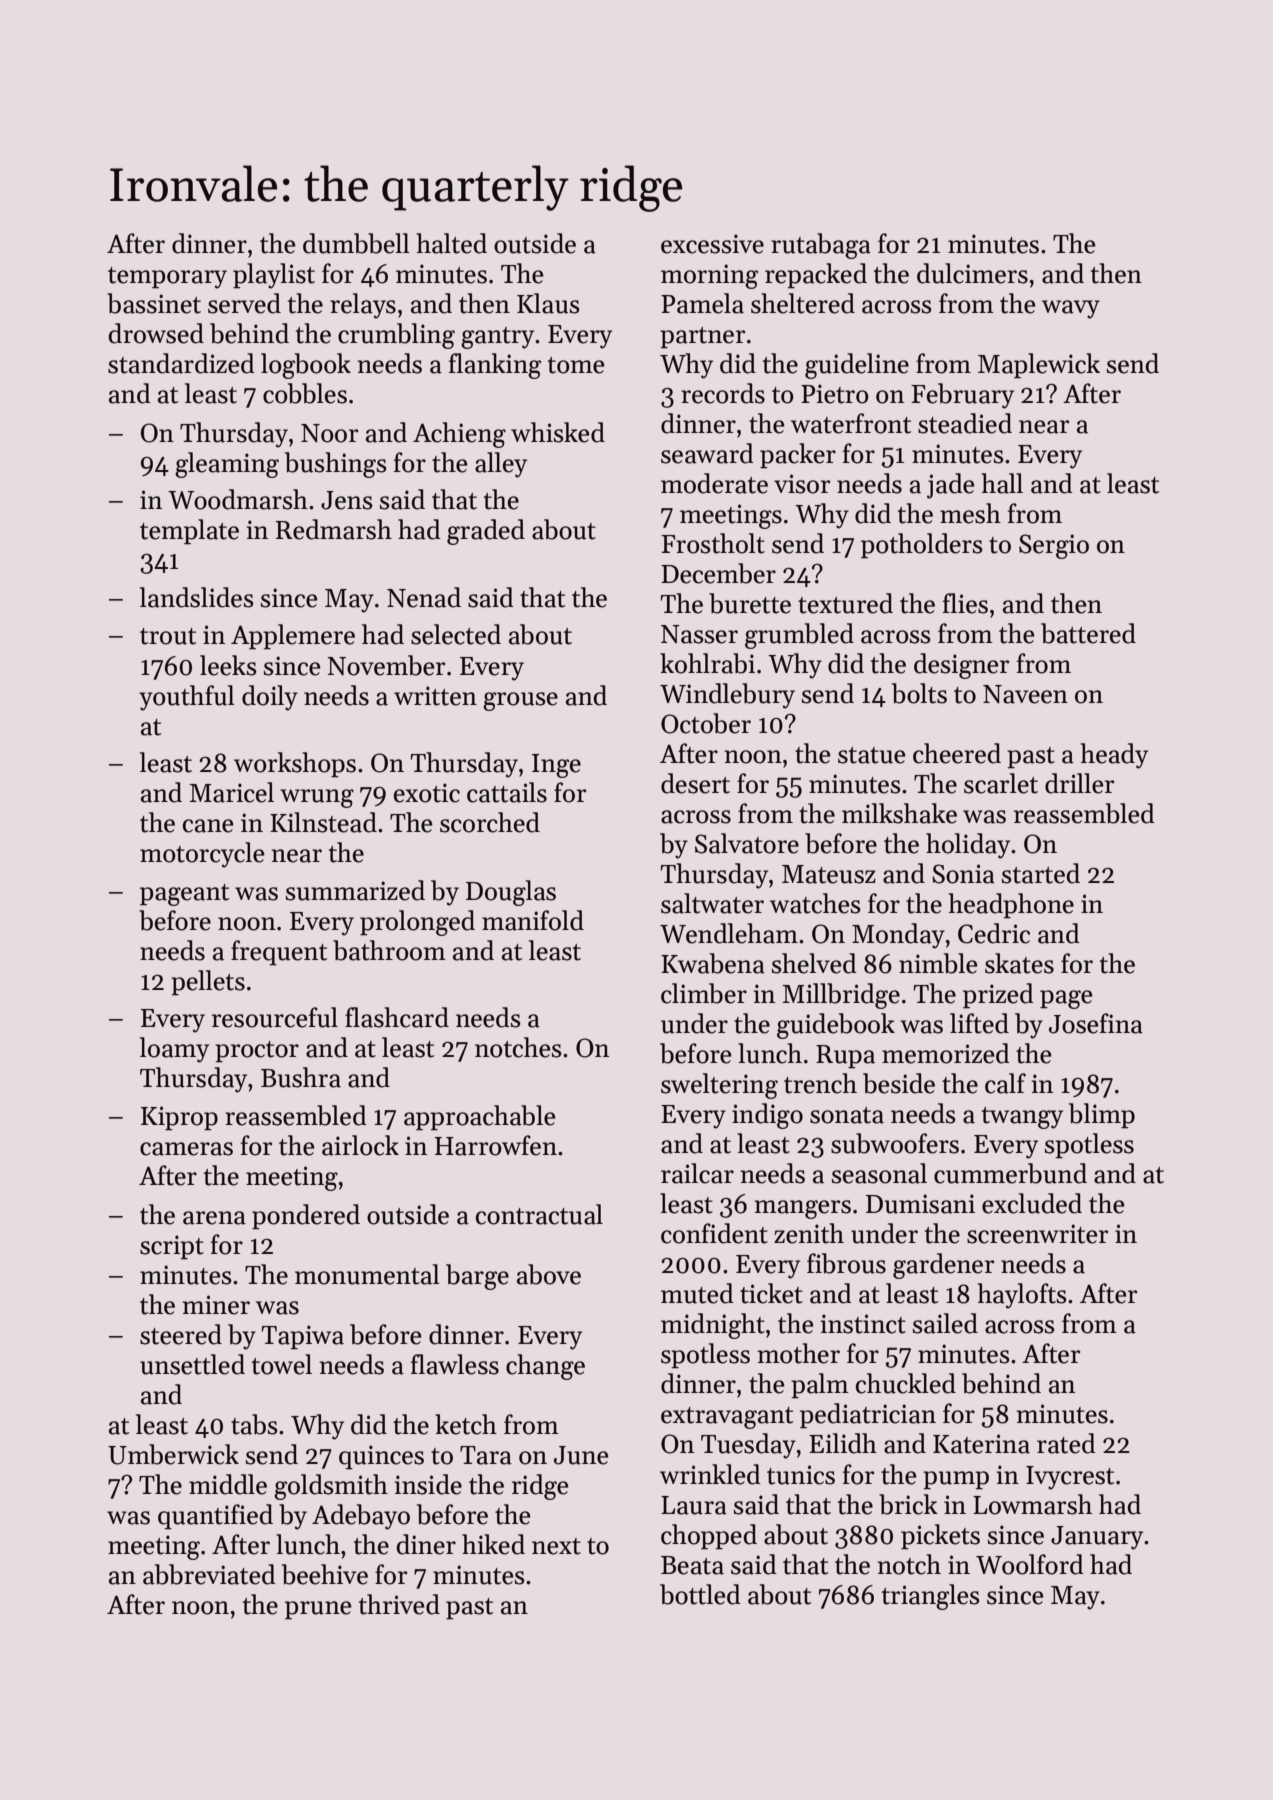 The image size is (1273, 1800). Describe the element at coordinates (712, 244) in the screenshot. I see `excessive` at that location.
